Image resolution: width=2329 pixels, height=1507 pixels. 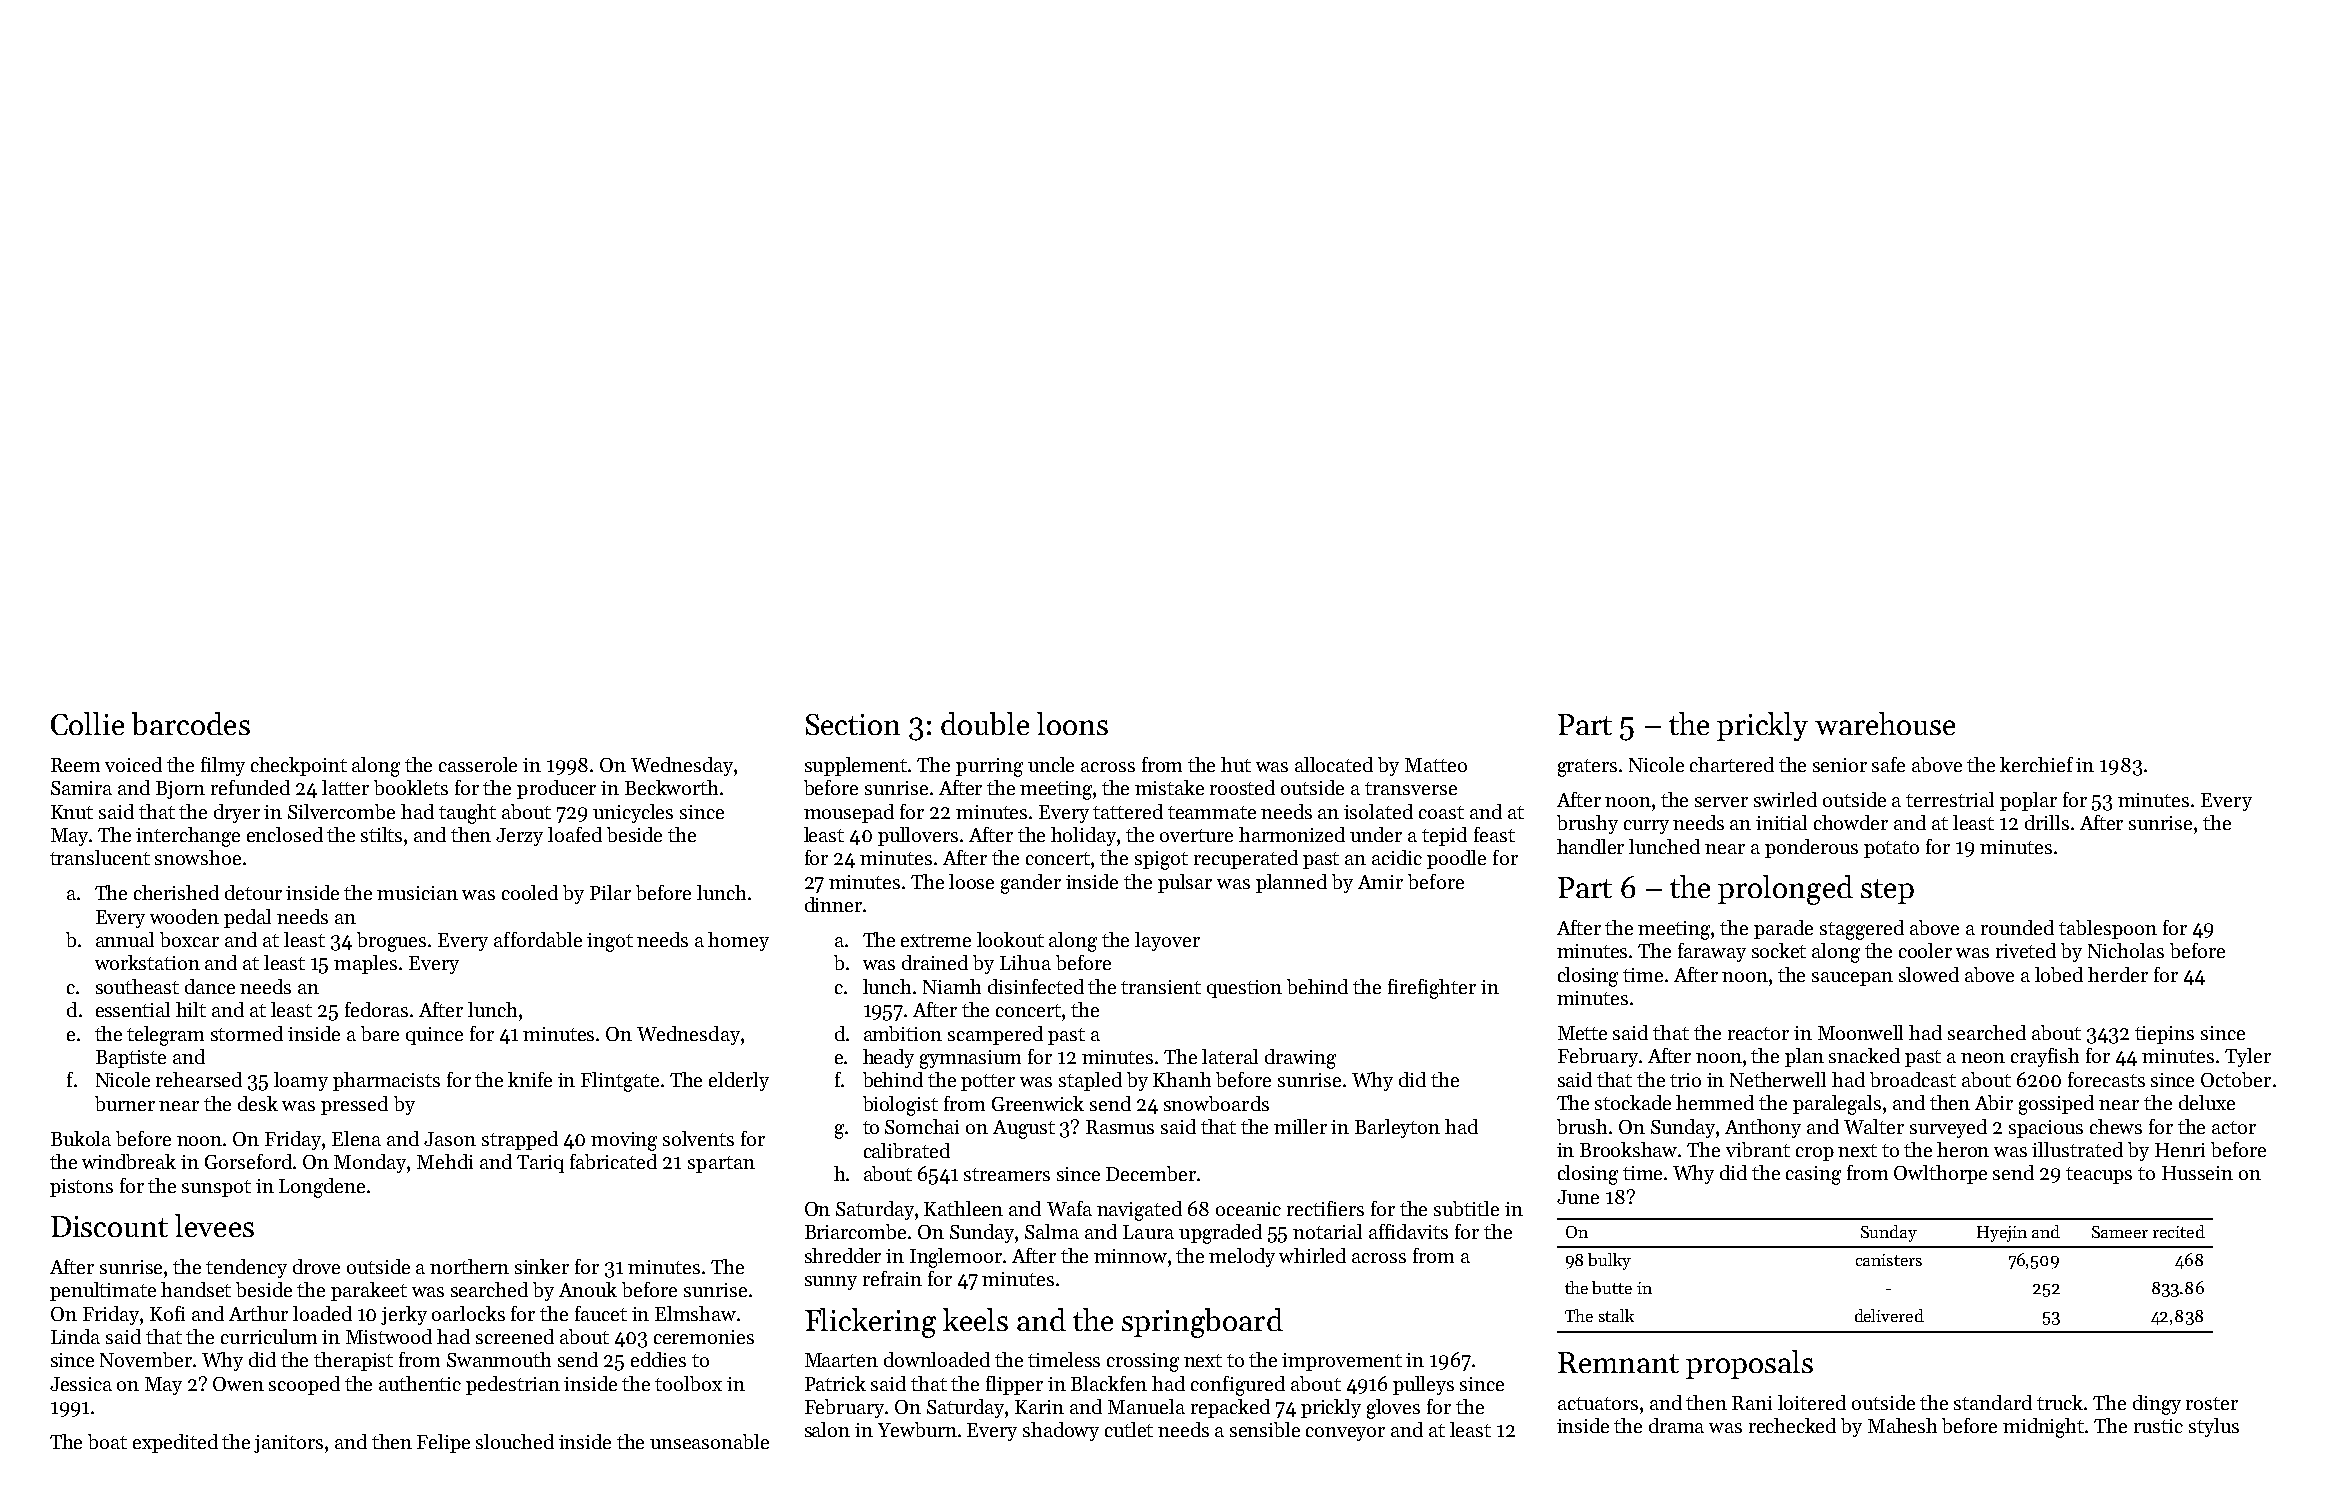 I want to click on warehouse, so click(x=1885, y=723).
